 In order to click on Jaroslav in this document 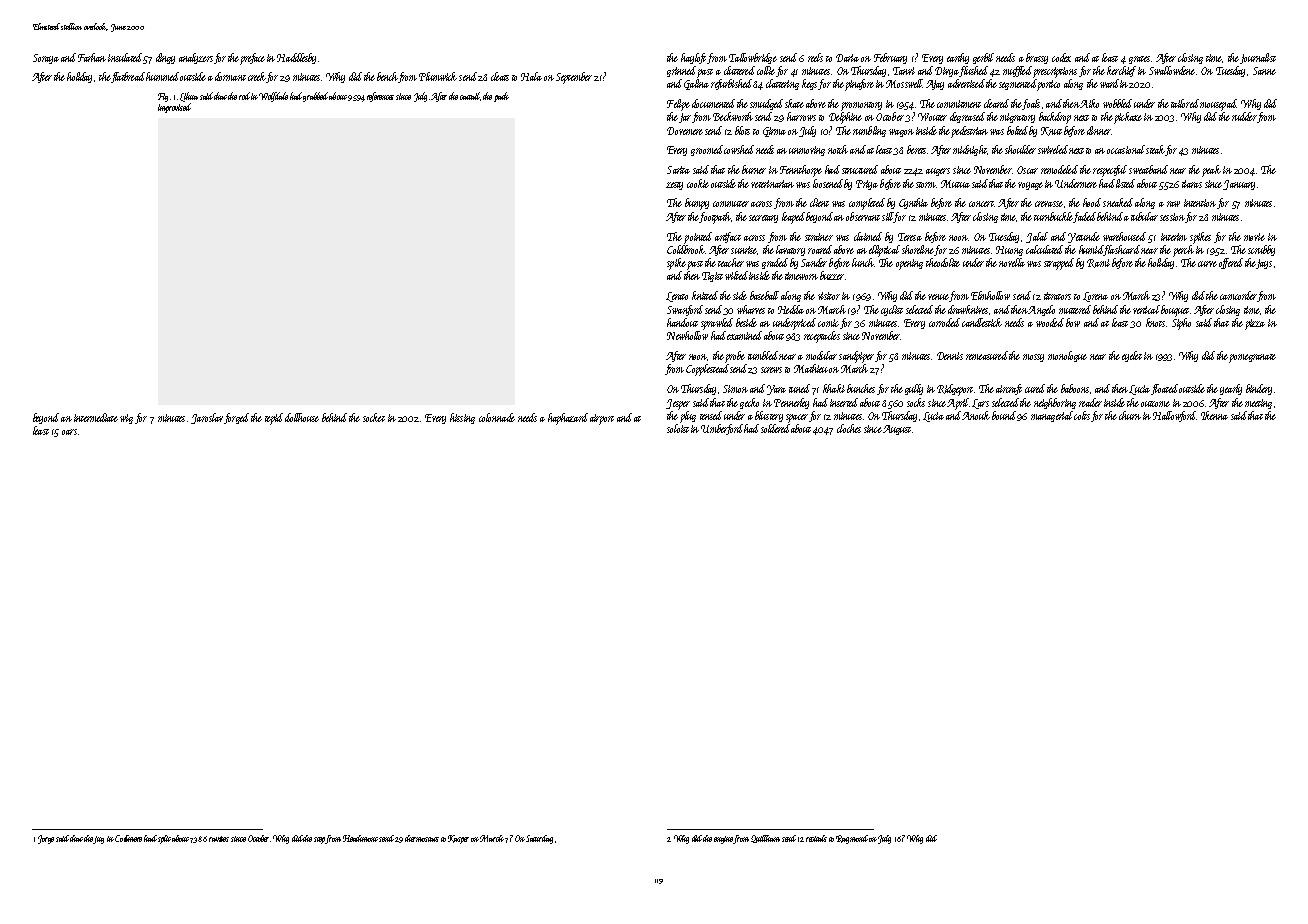, I will do `click(207, 418)`.
